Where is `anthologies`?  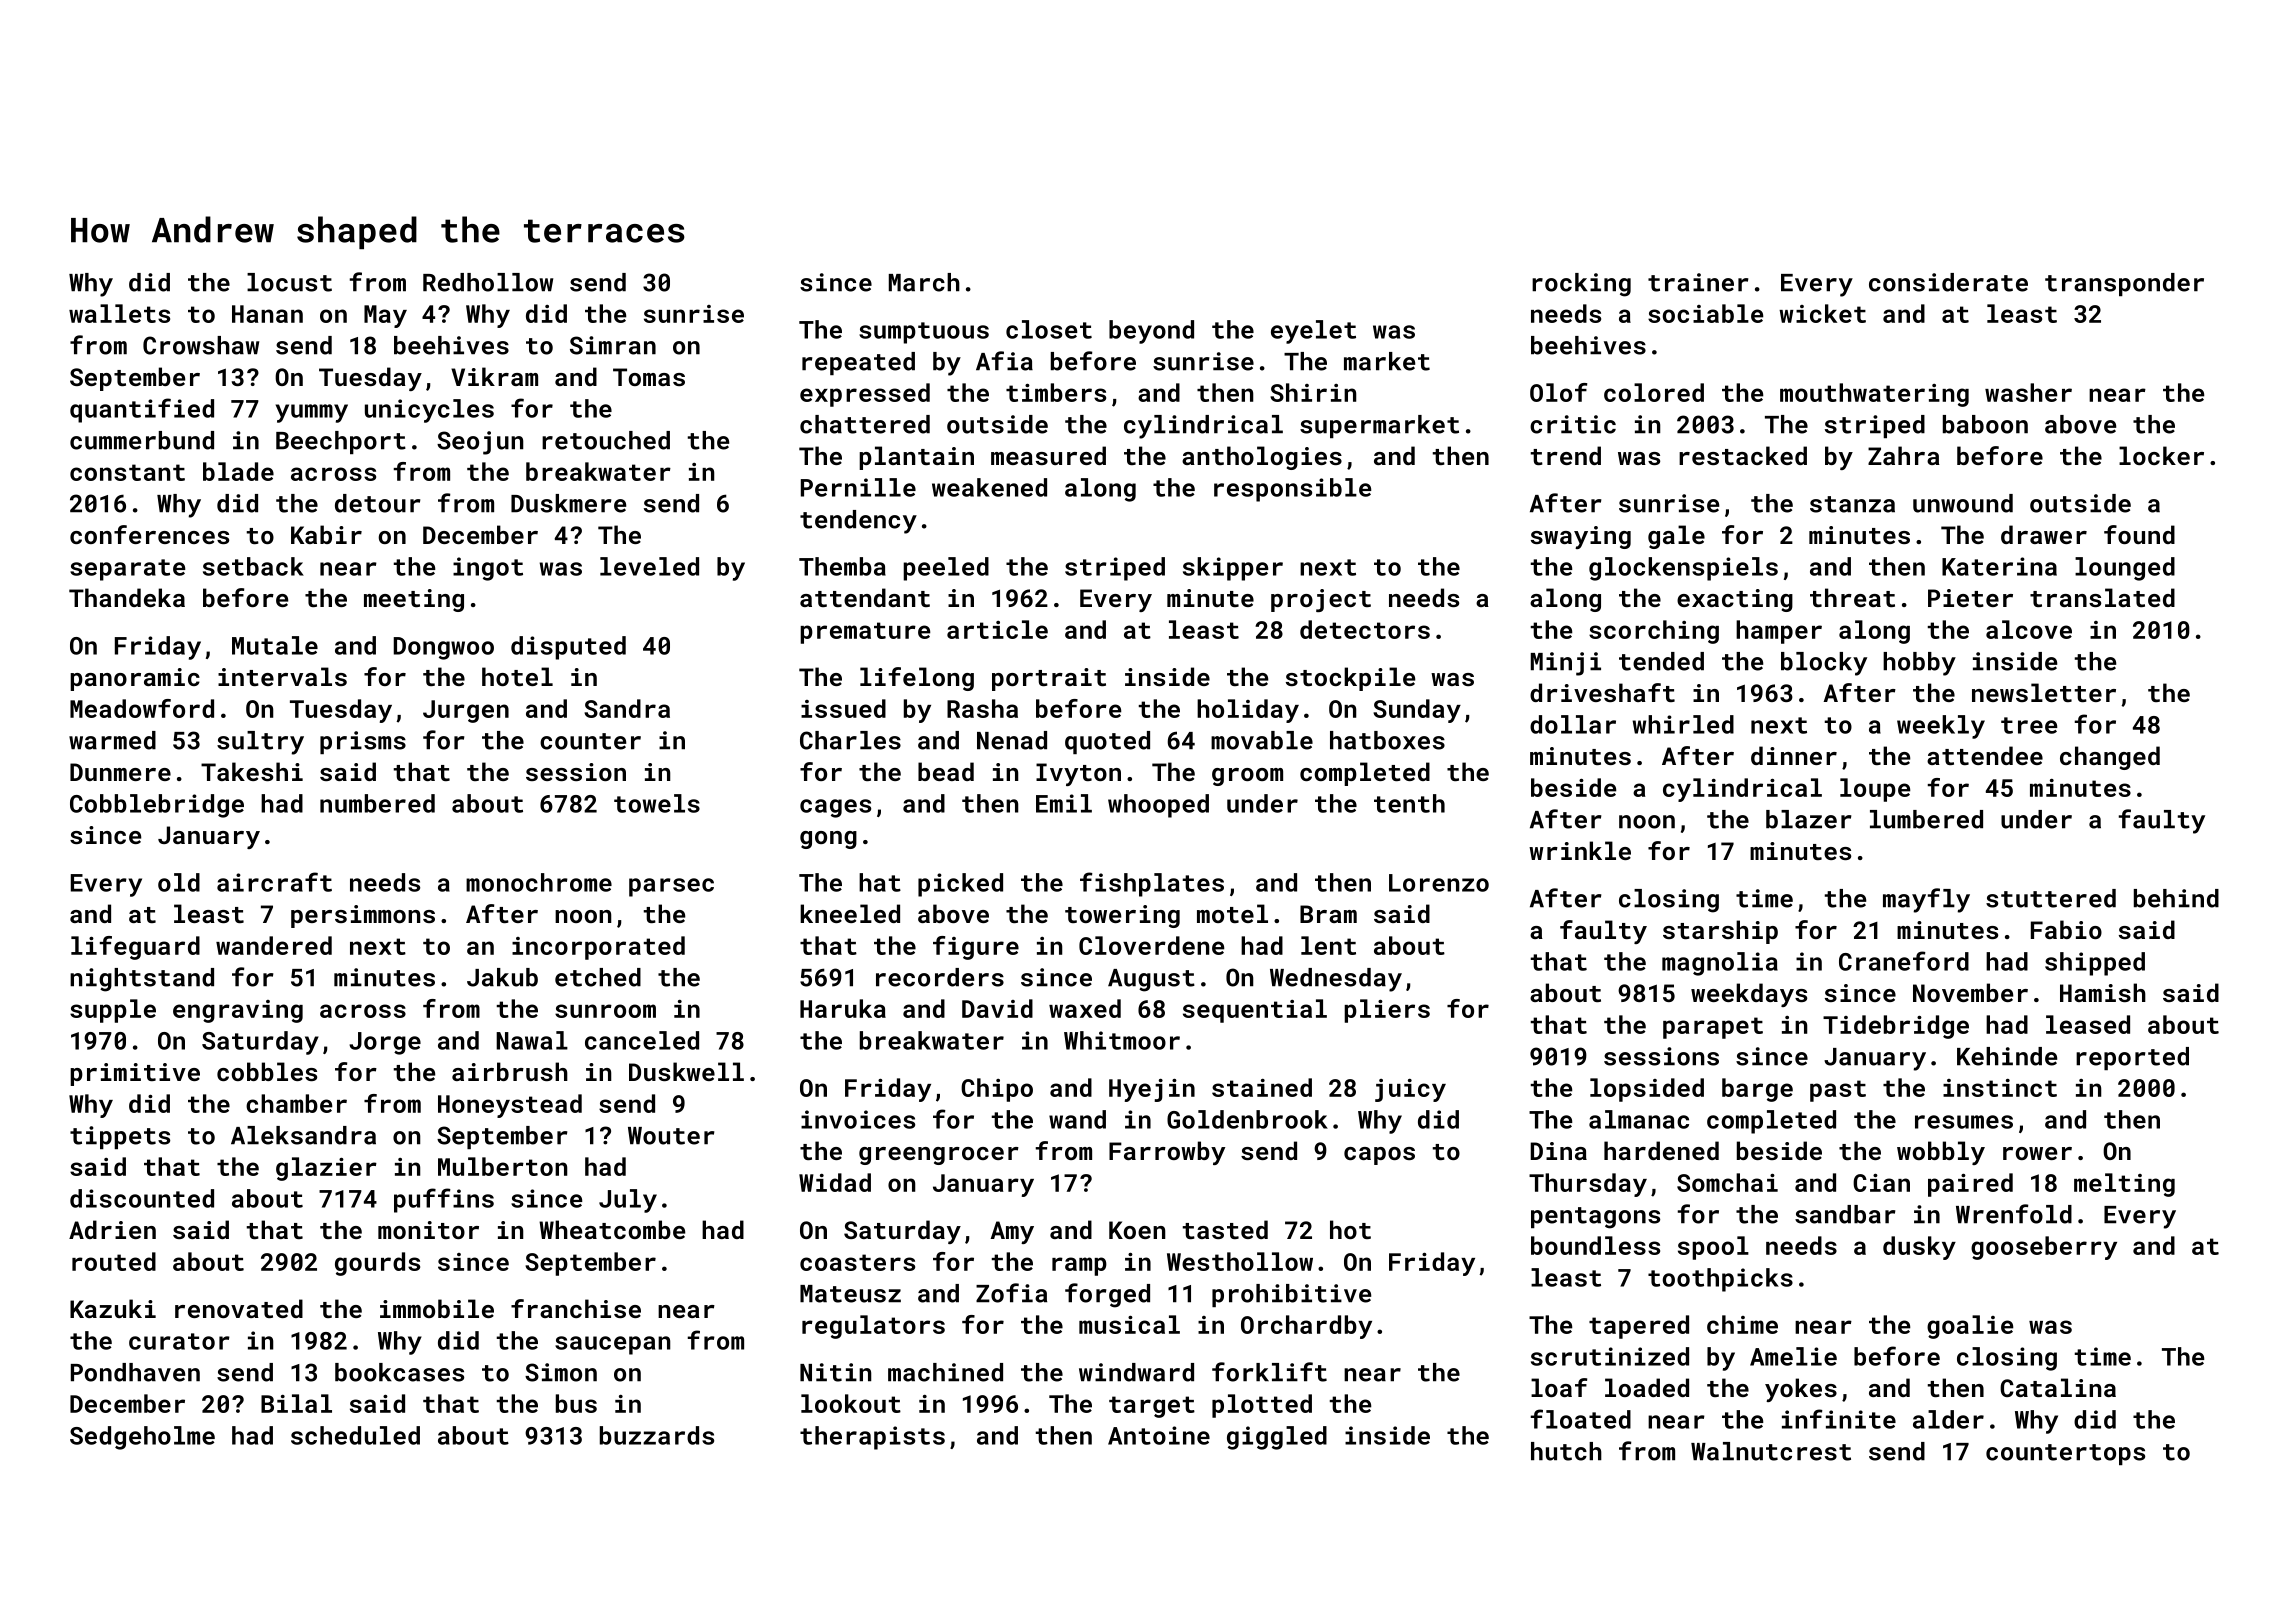 anthologies is located at coordinates (1262, 458).
